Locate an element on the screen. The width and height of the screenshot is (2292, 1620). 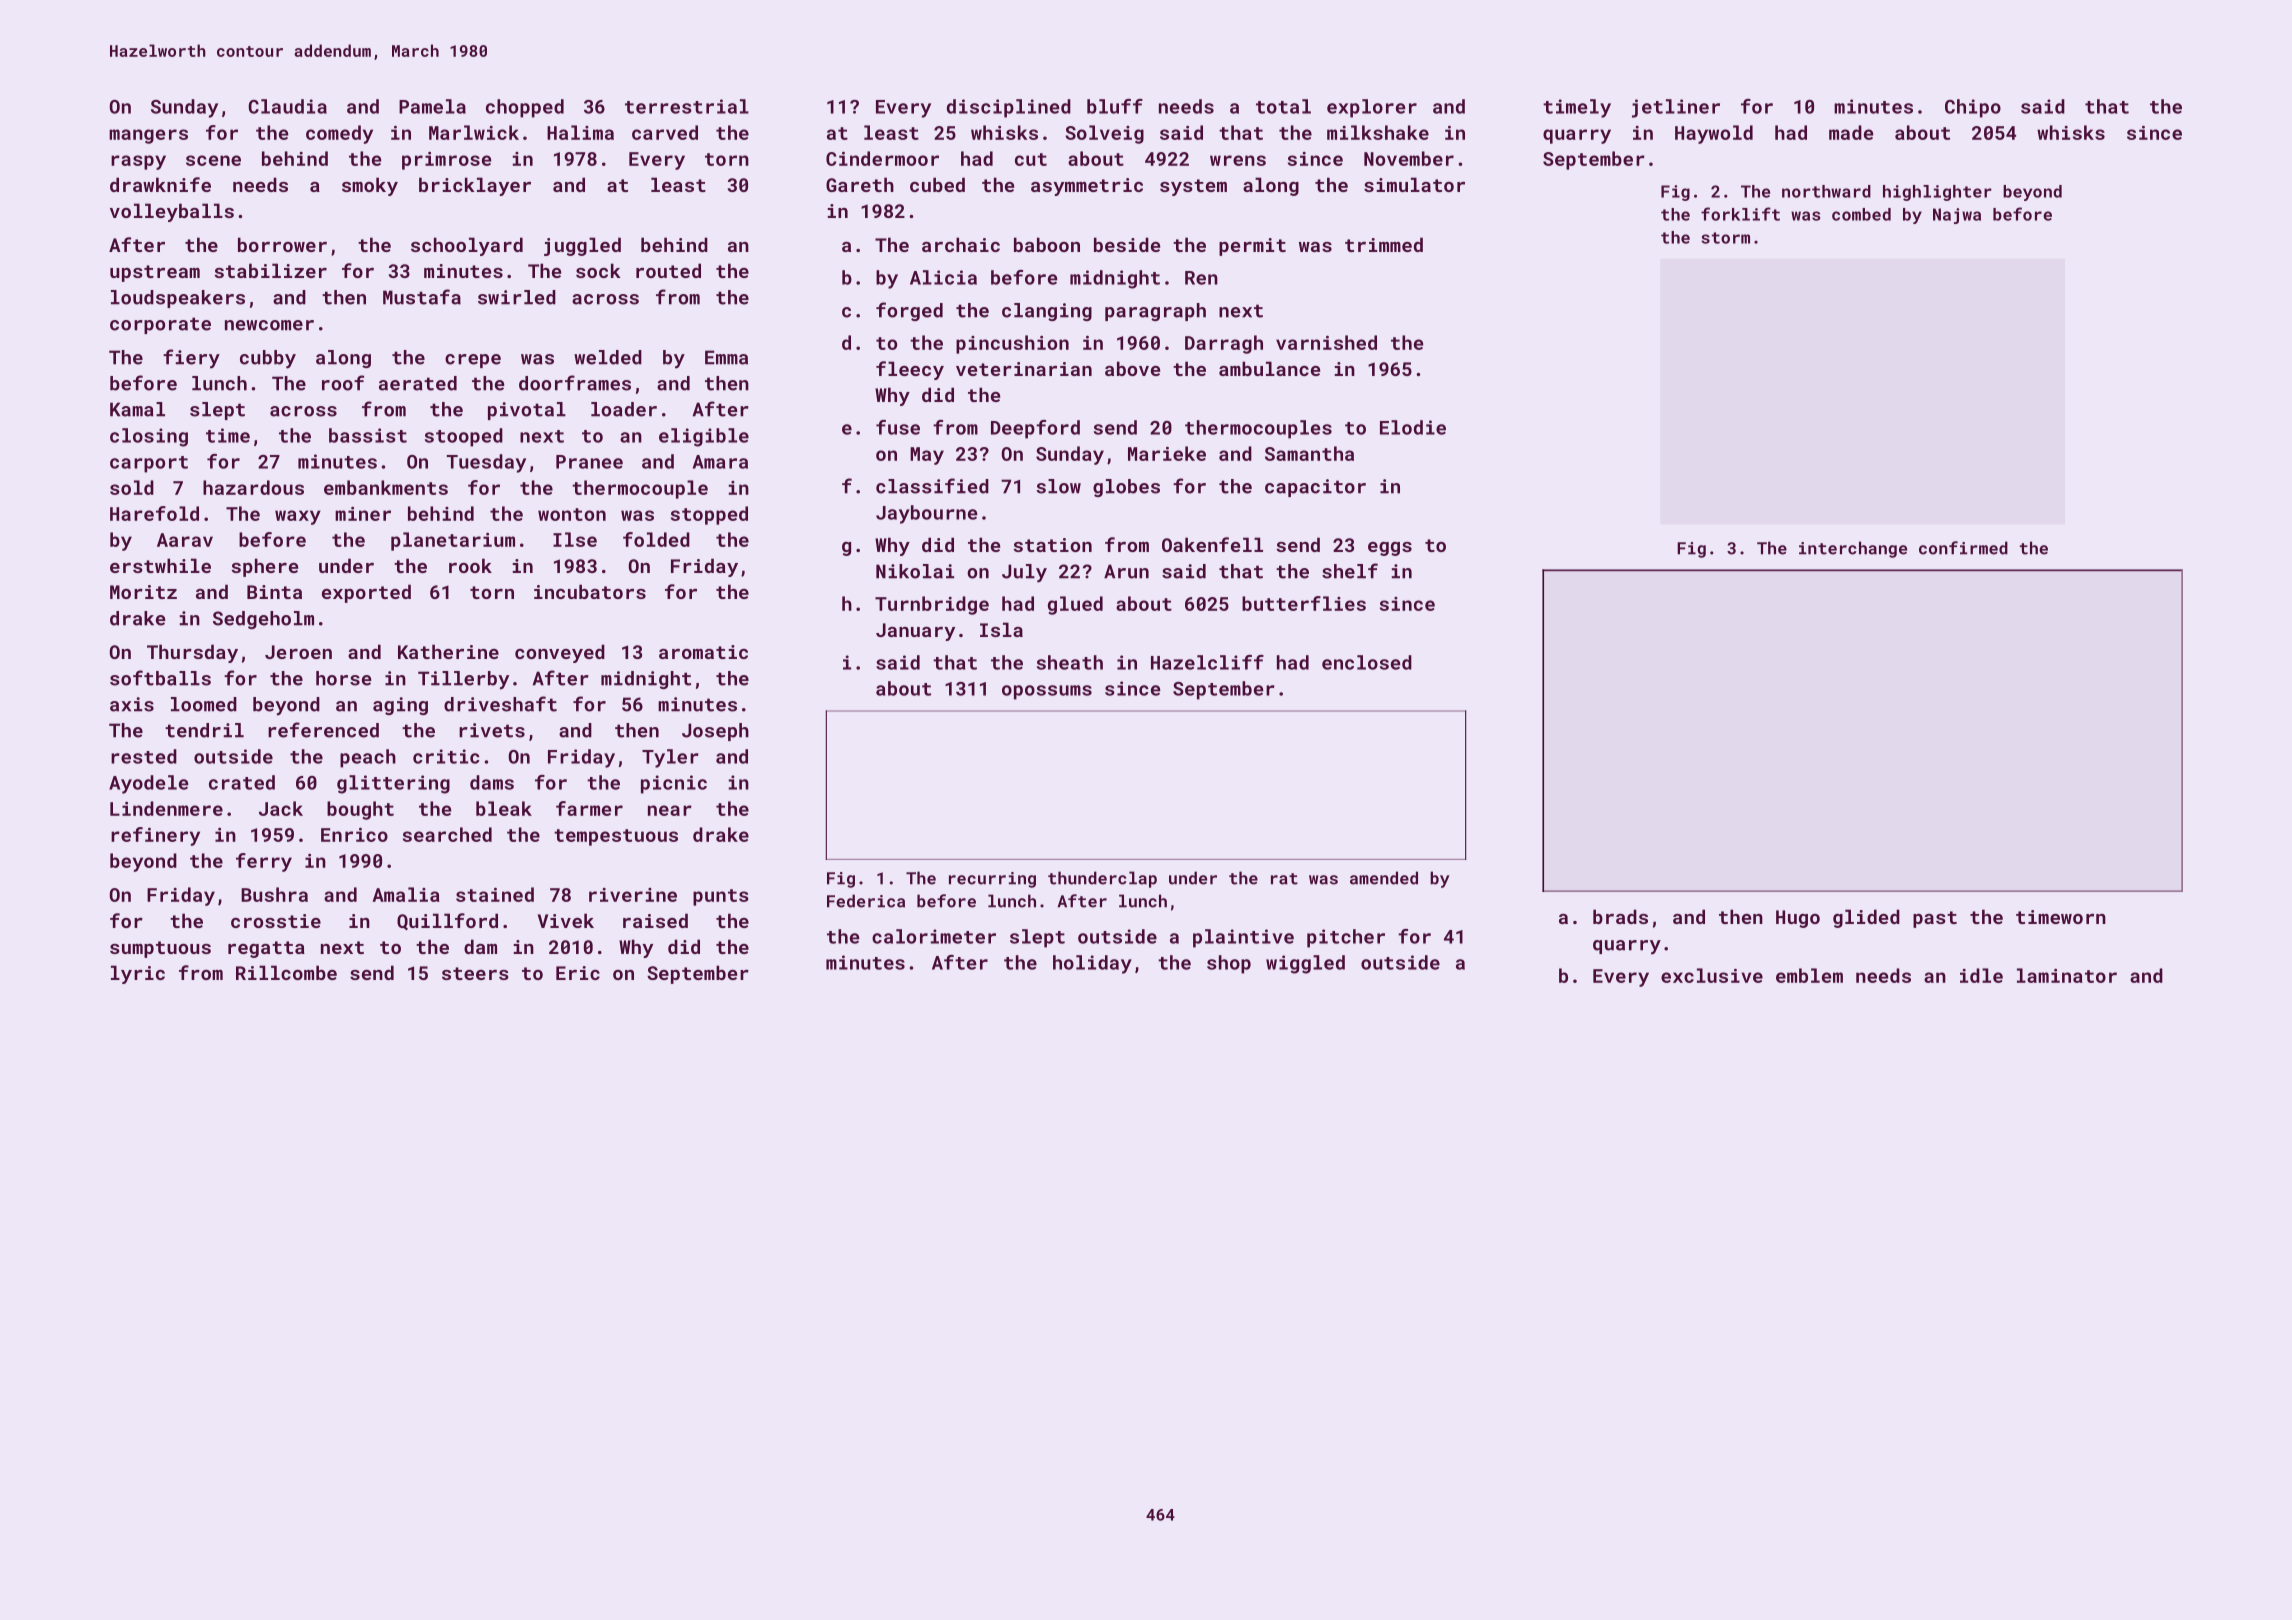
Gareth is located at coordinates (860, 184).
